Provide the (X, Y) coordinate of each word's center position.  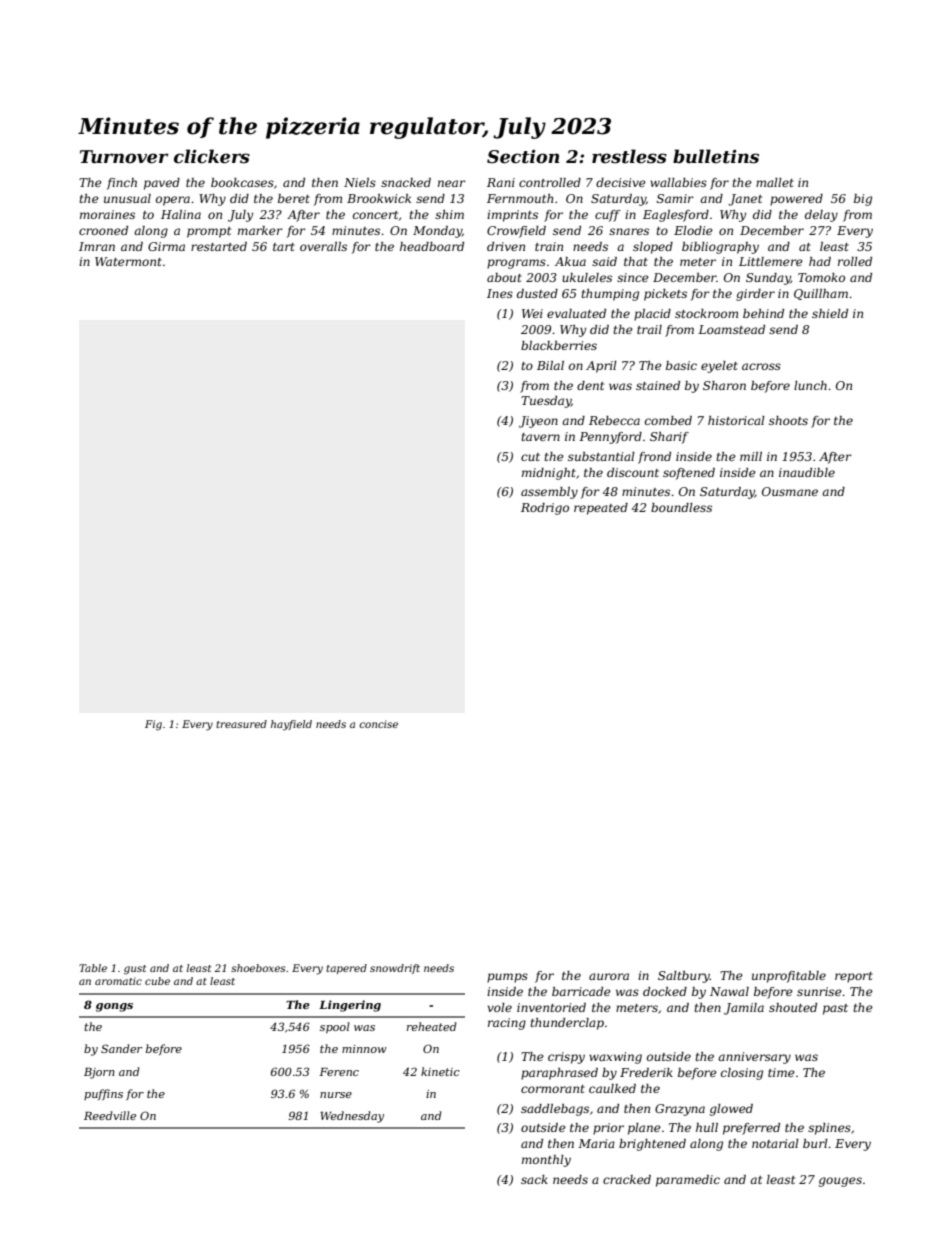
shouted (793, 1007)
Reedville (110, 1115)
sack (534, 1179)
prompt (209, 232)
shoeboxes (258, 968)
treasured (241, 724)
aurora (609, 976)
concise (378, 724)
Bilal (550, 365)
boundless (681, 507)
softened (689, 474)
